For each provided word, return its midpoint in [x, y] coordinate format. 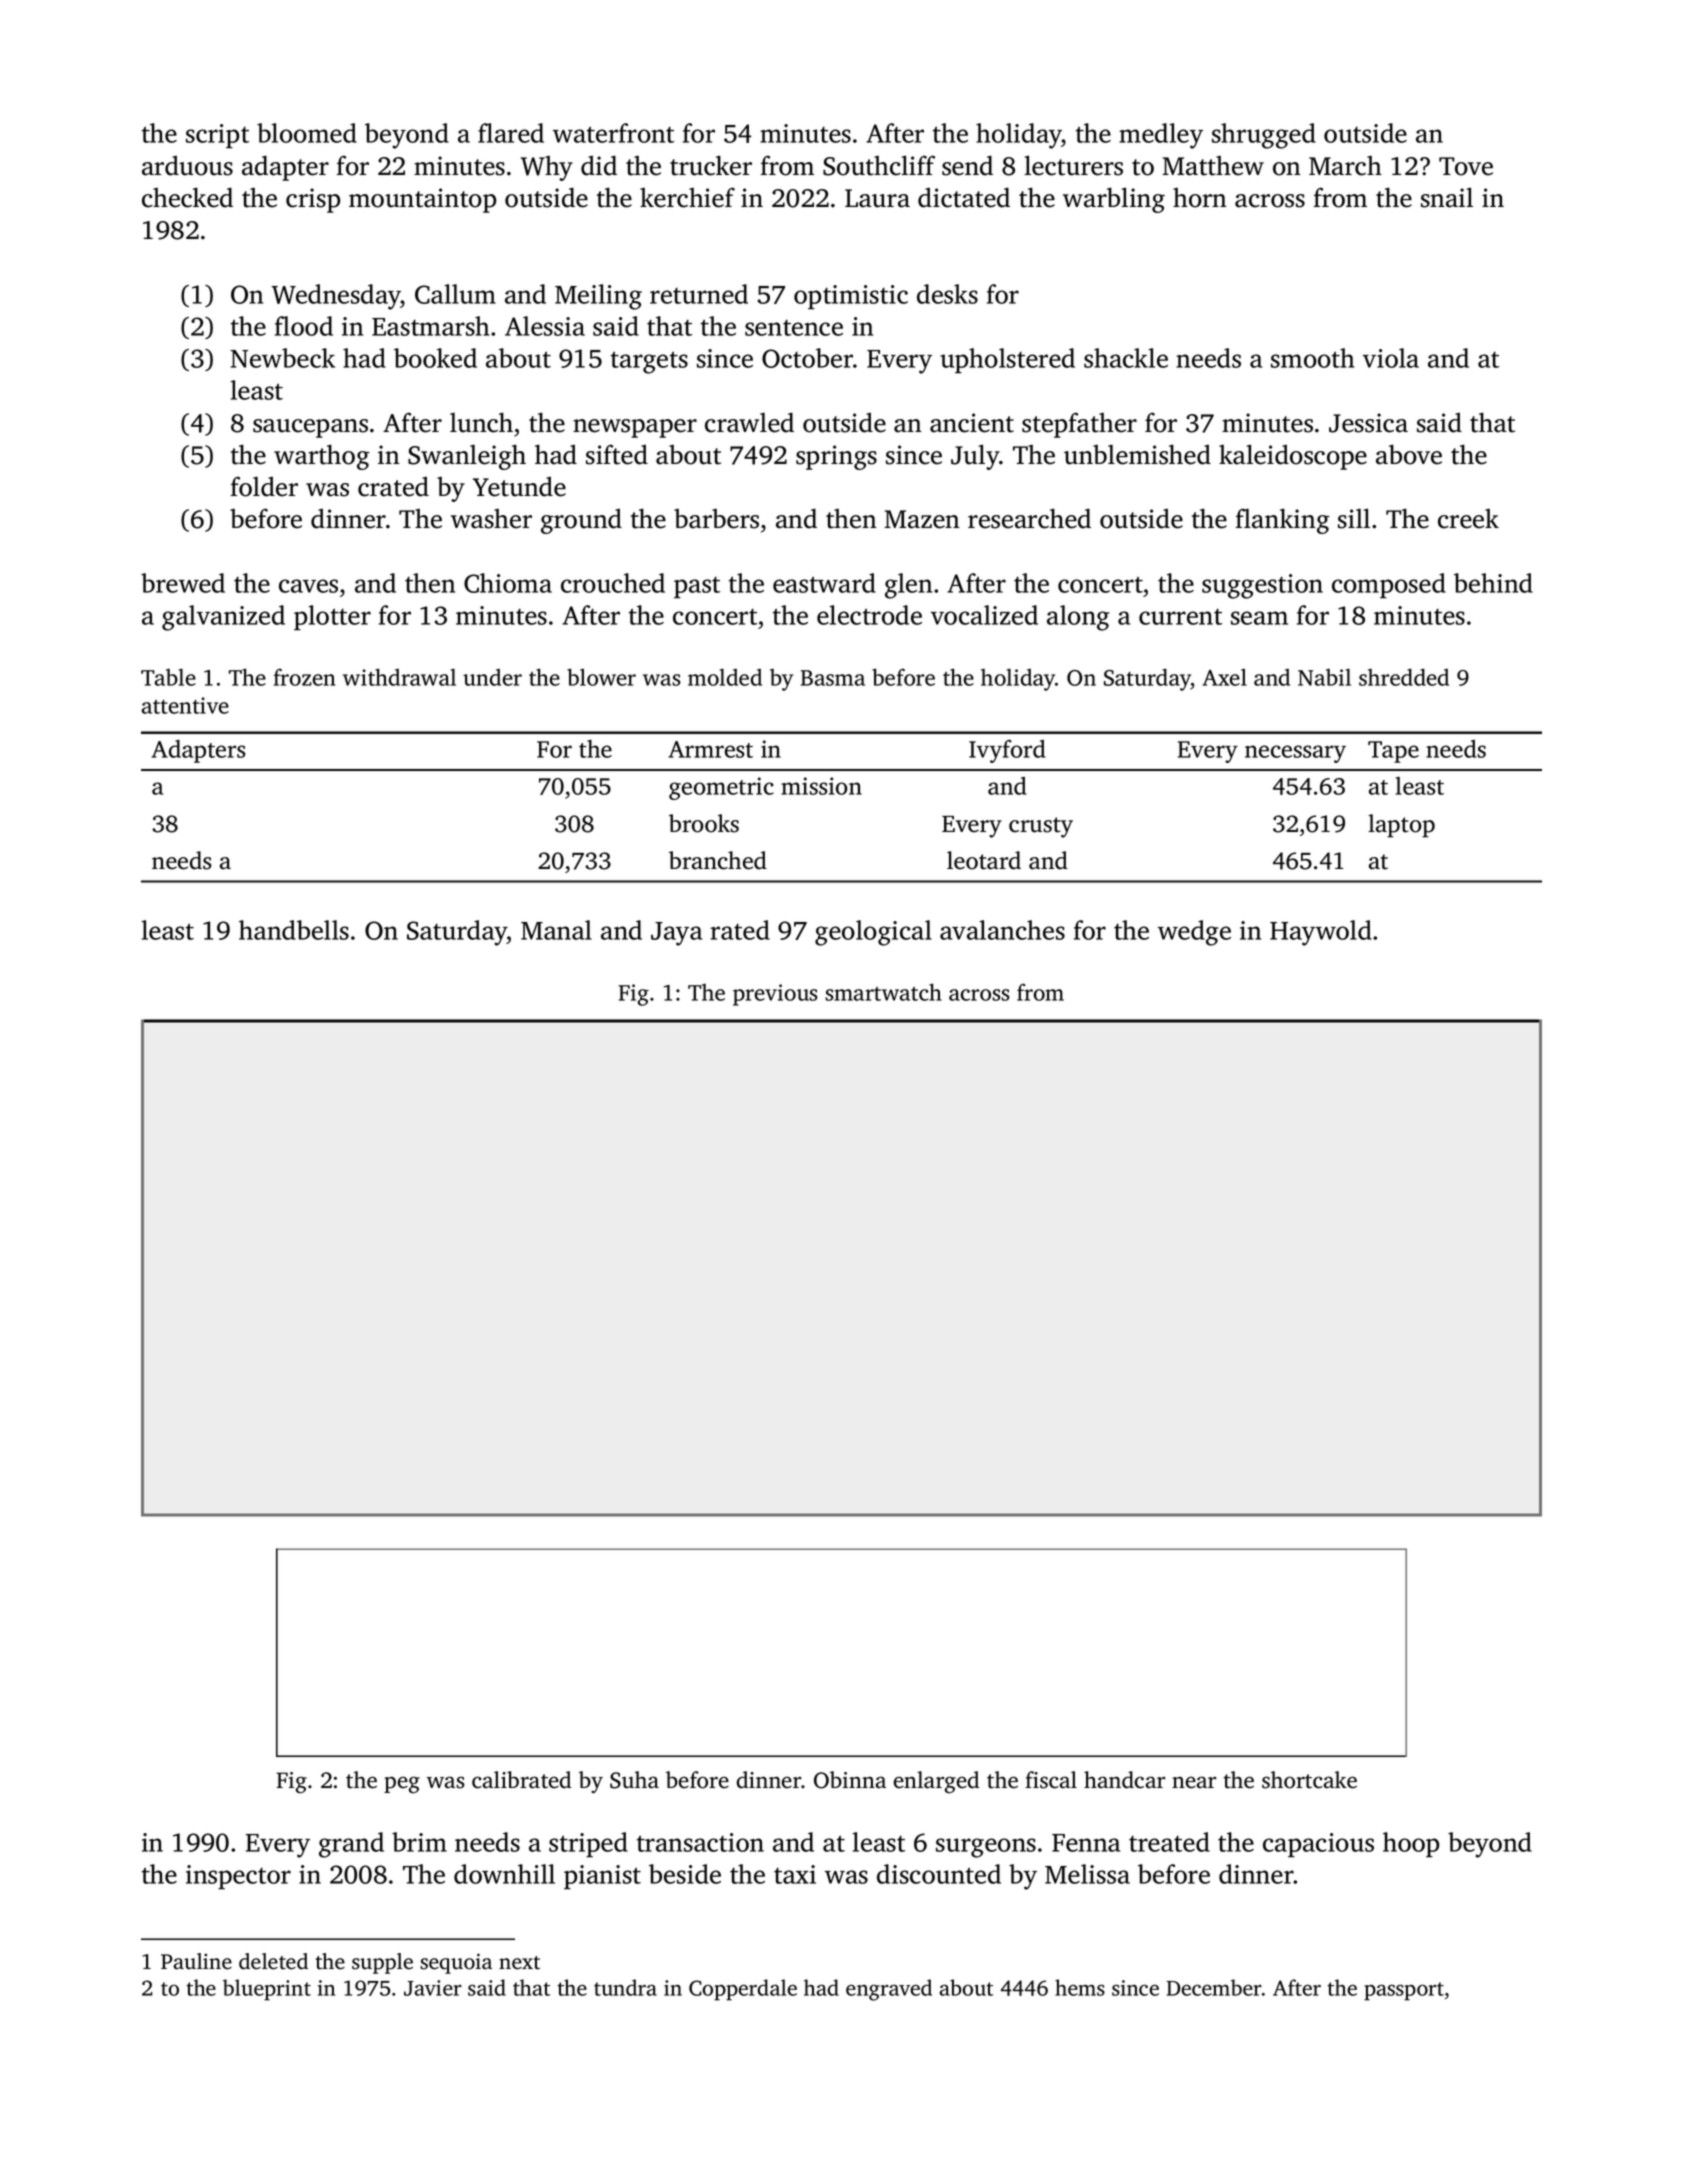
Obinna [850, 1780]
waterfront [613, 133]
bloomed [307, 133]
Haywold [1321, 933]
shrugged [1264, 136]
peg [402, 1785]
